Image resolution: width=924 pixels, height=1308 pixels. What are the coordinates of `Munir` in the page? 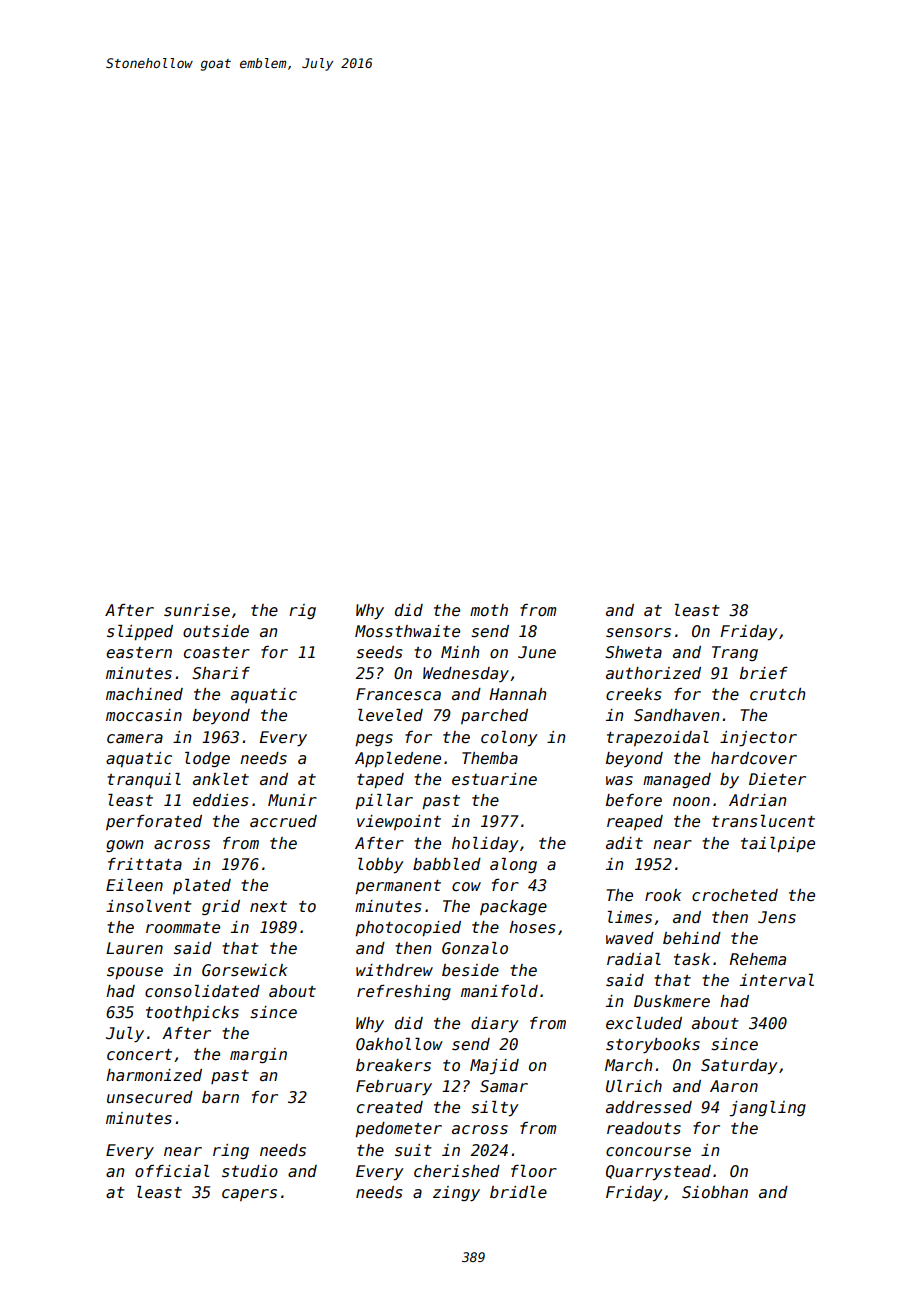 It's located at (292, 800).
